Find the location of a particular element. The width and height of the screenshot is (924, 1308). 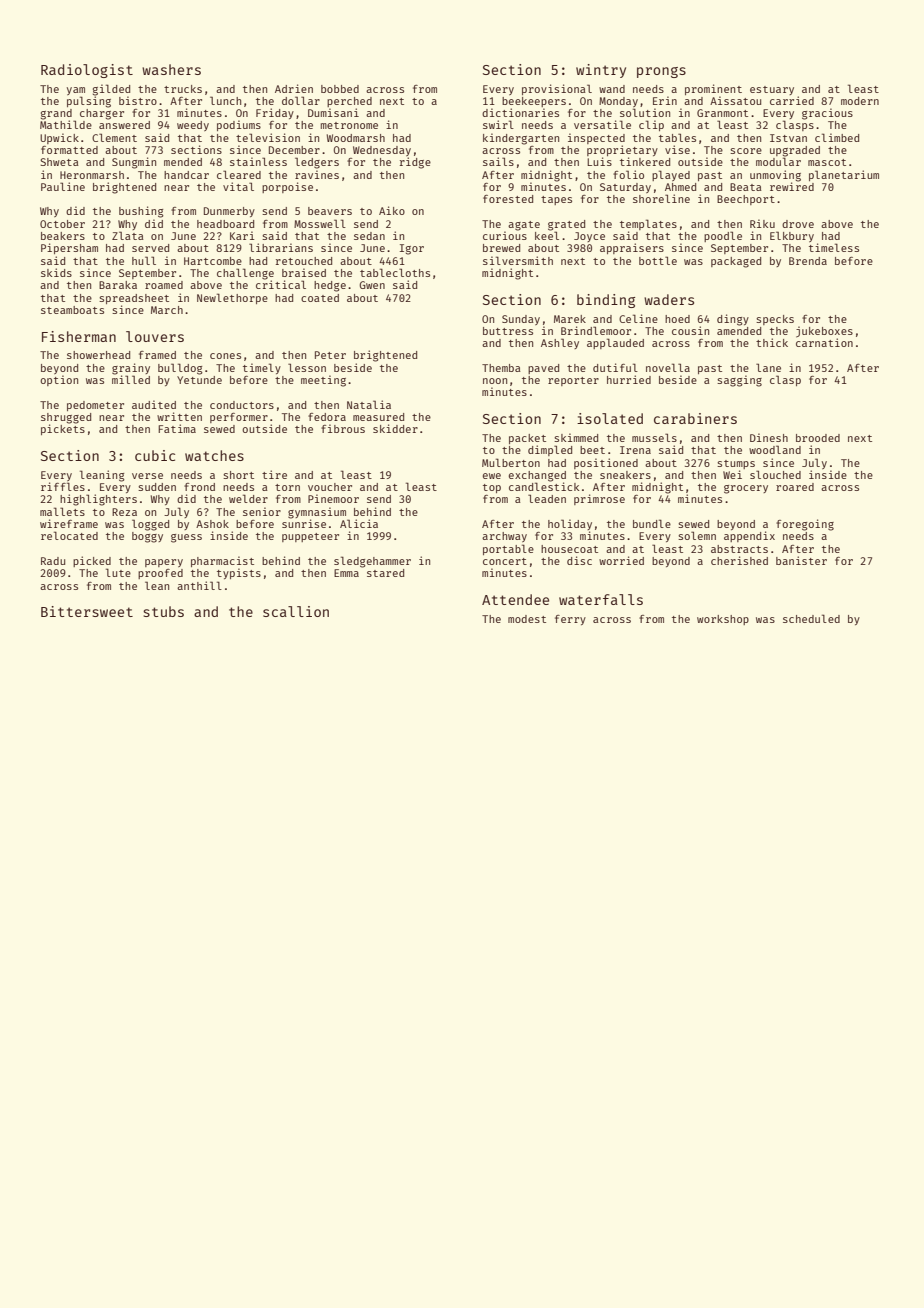

Radiologist is located at coordinates (87, 71).
